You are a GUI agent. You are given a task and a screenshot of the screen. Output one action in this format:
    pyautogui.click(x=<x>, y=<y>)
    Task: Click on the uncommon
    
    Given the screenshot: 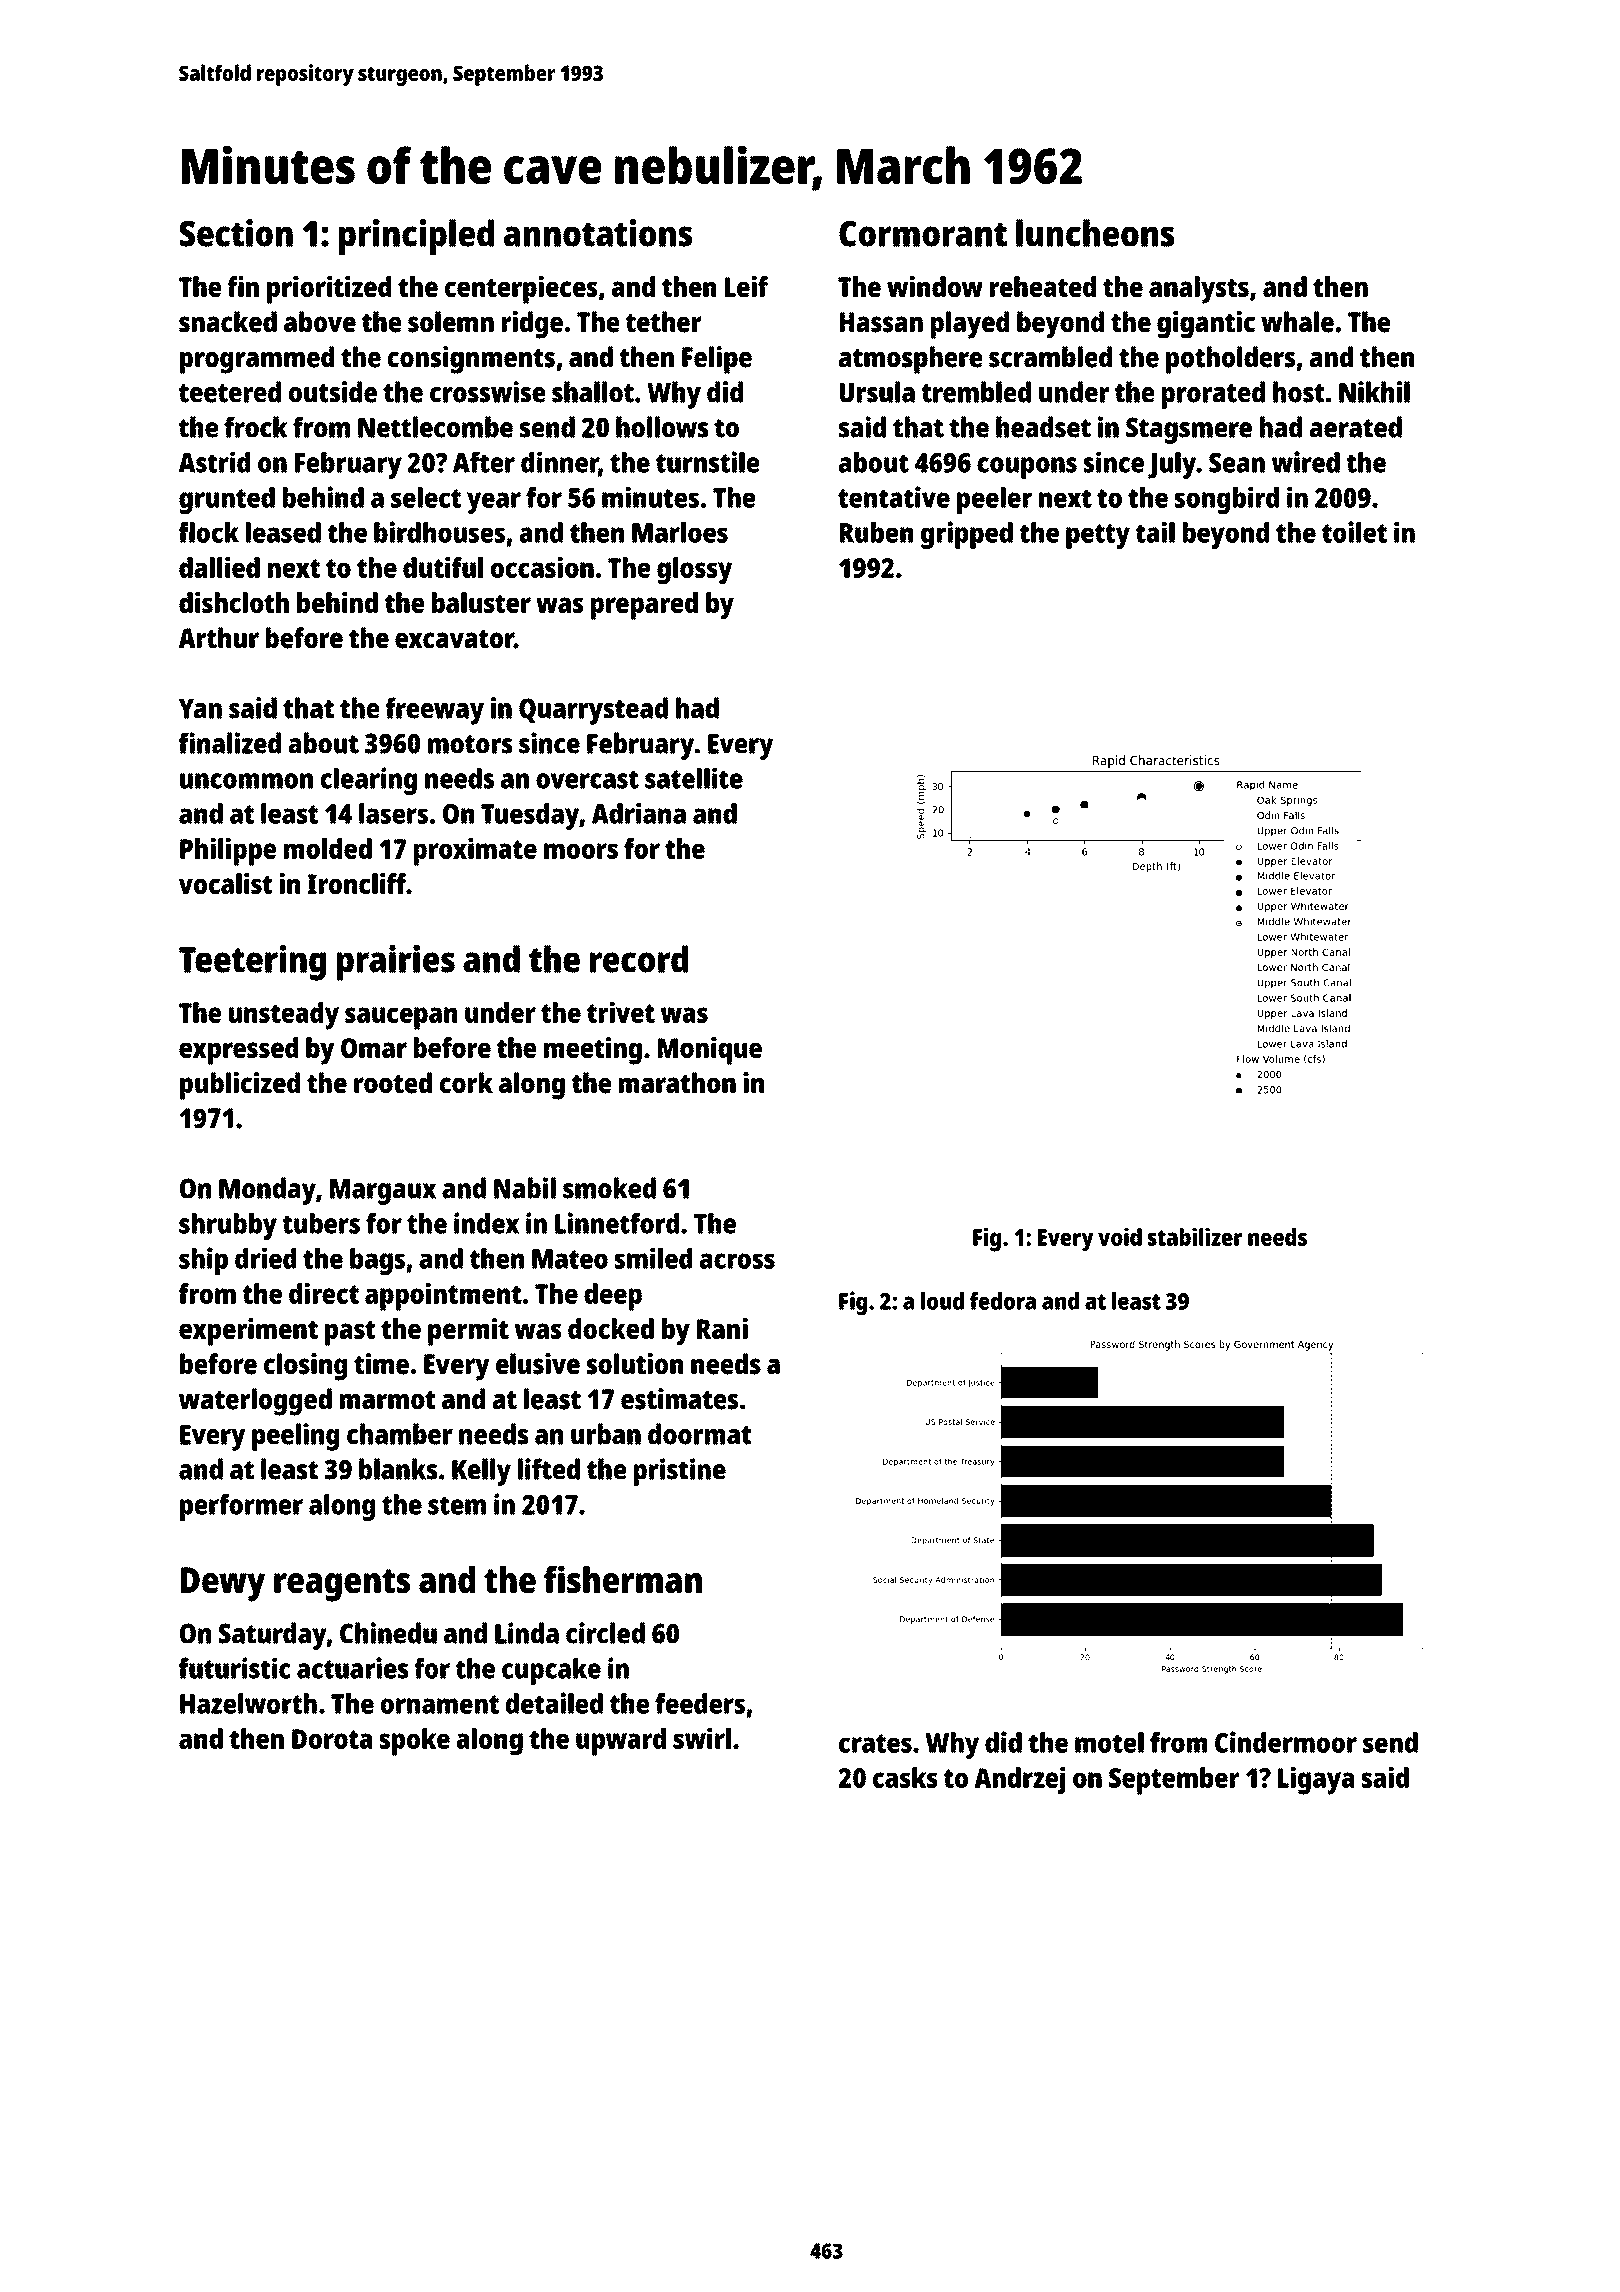 What is the action you would take?
    pyautogui.click(x=246, y=781)
